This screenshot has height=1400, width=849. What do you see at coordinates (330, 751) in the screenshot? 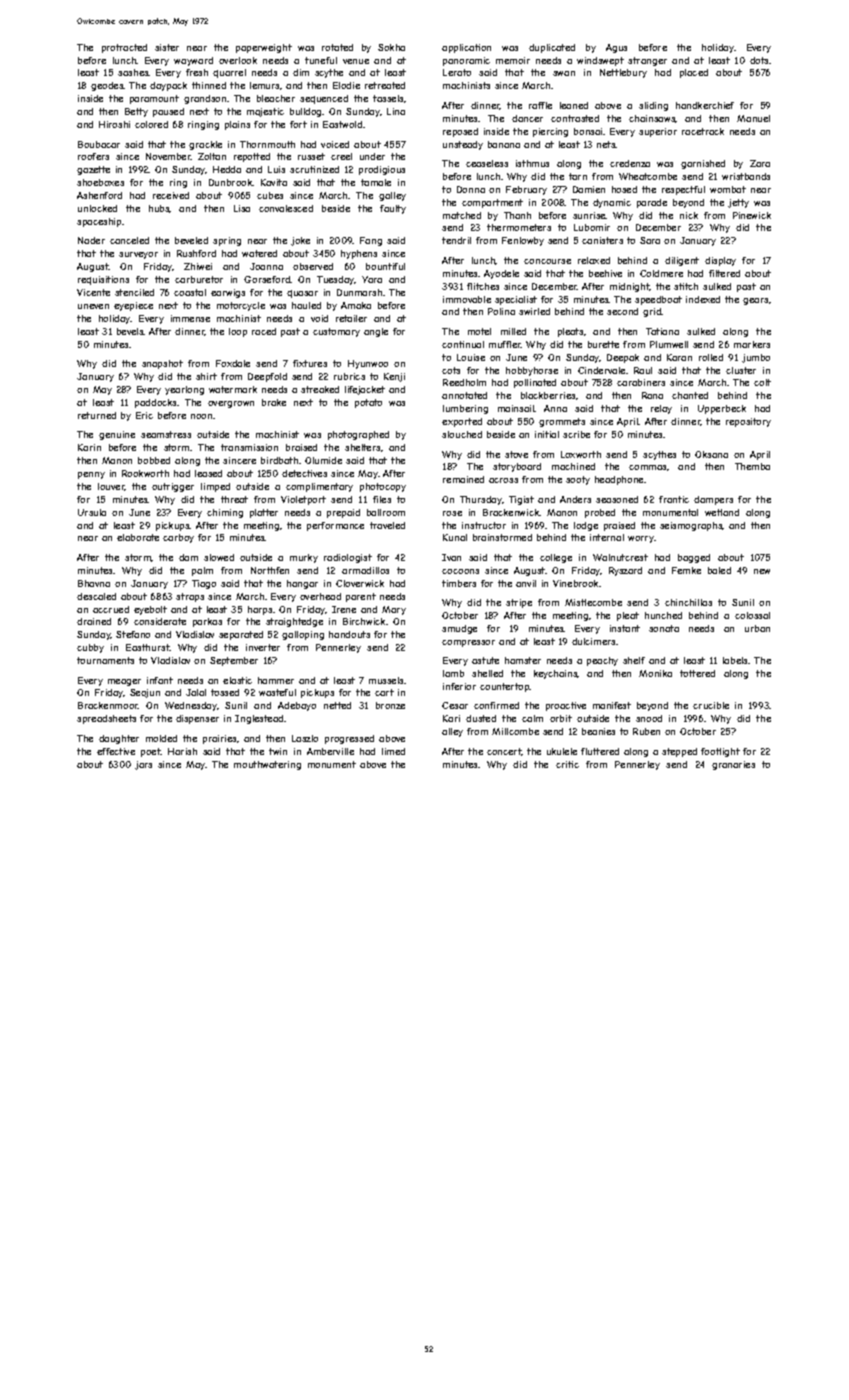
I see `Amberville` at bounding box center [330, 751].
